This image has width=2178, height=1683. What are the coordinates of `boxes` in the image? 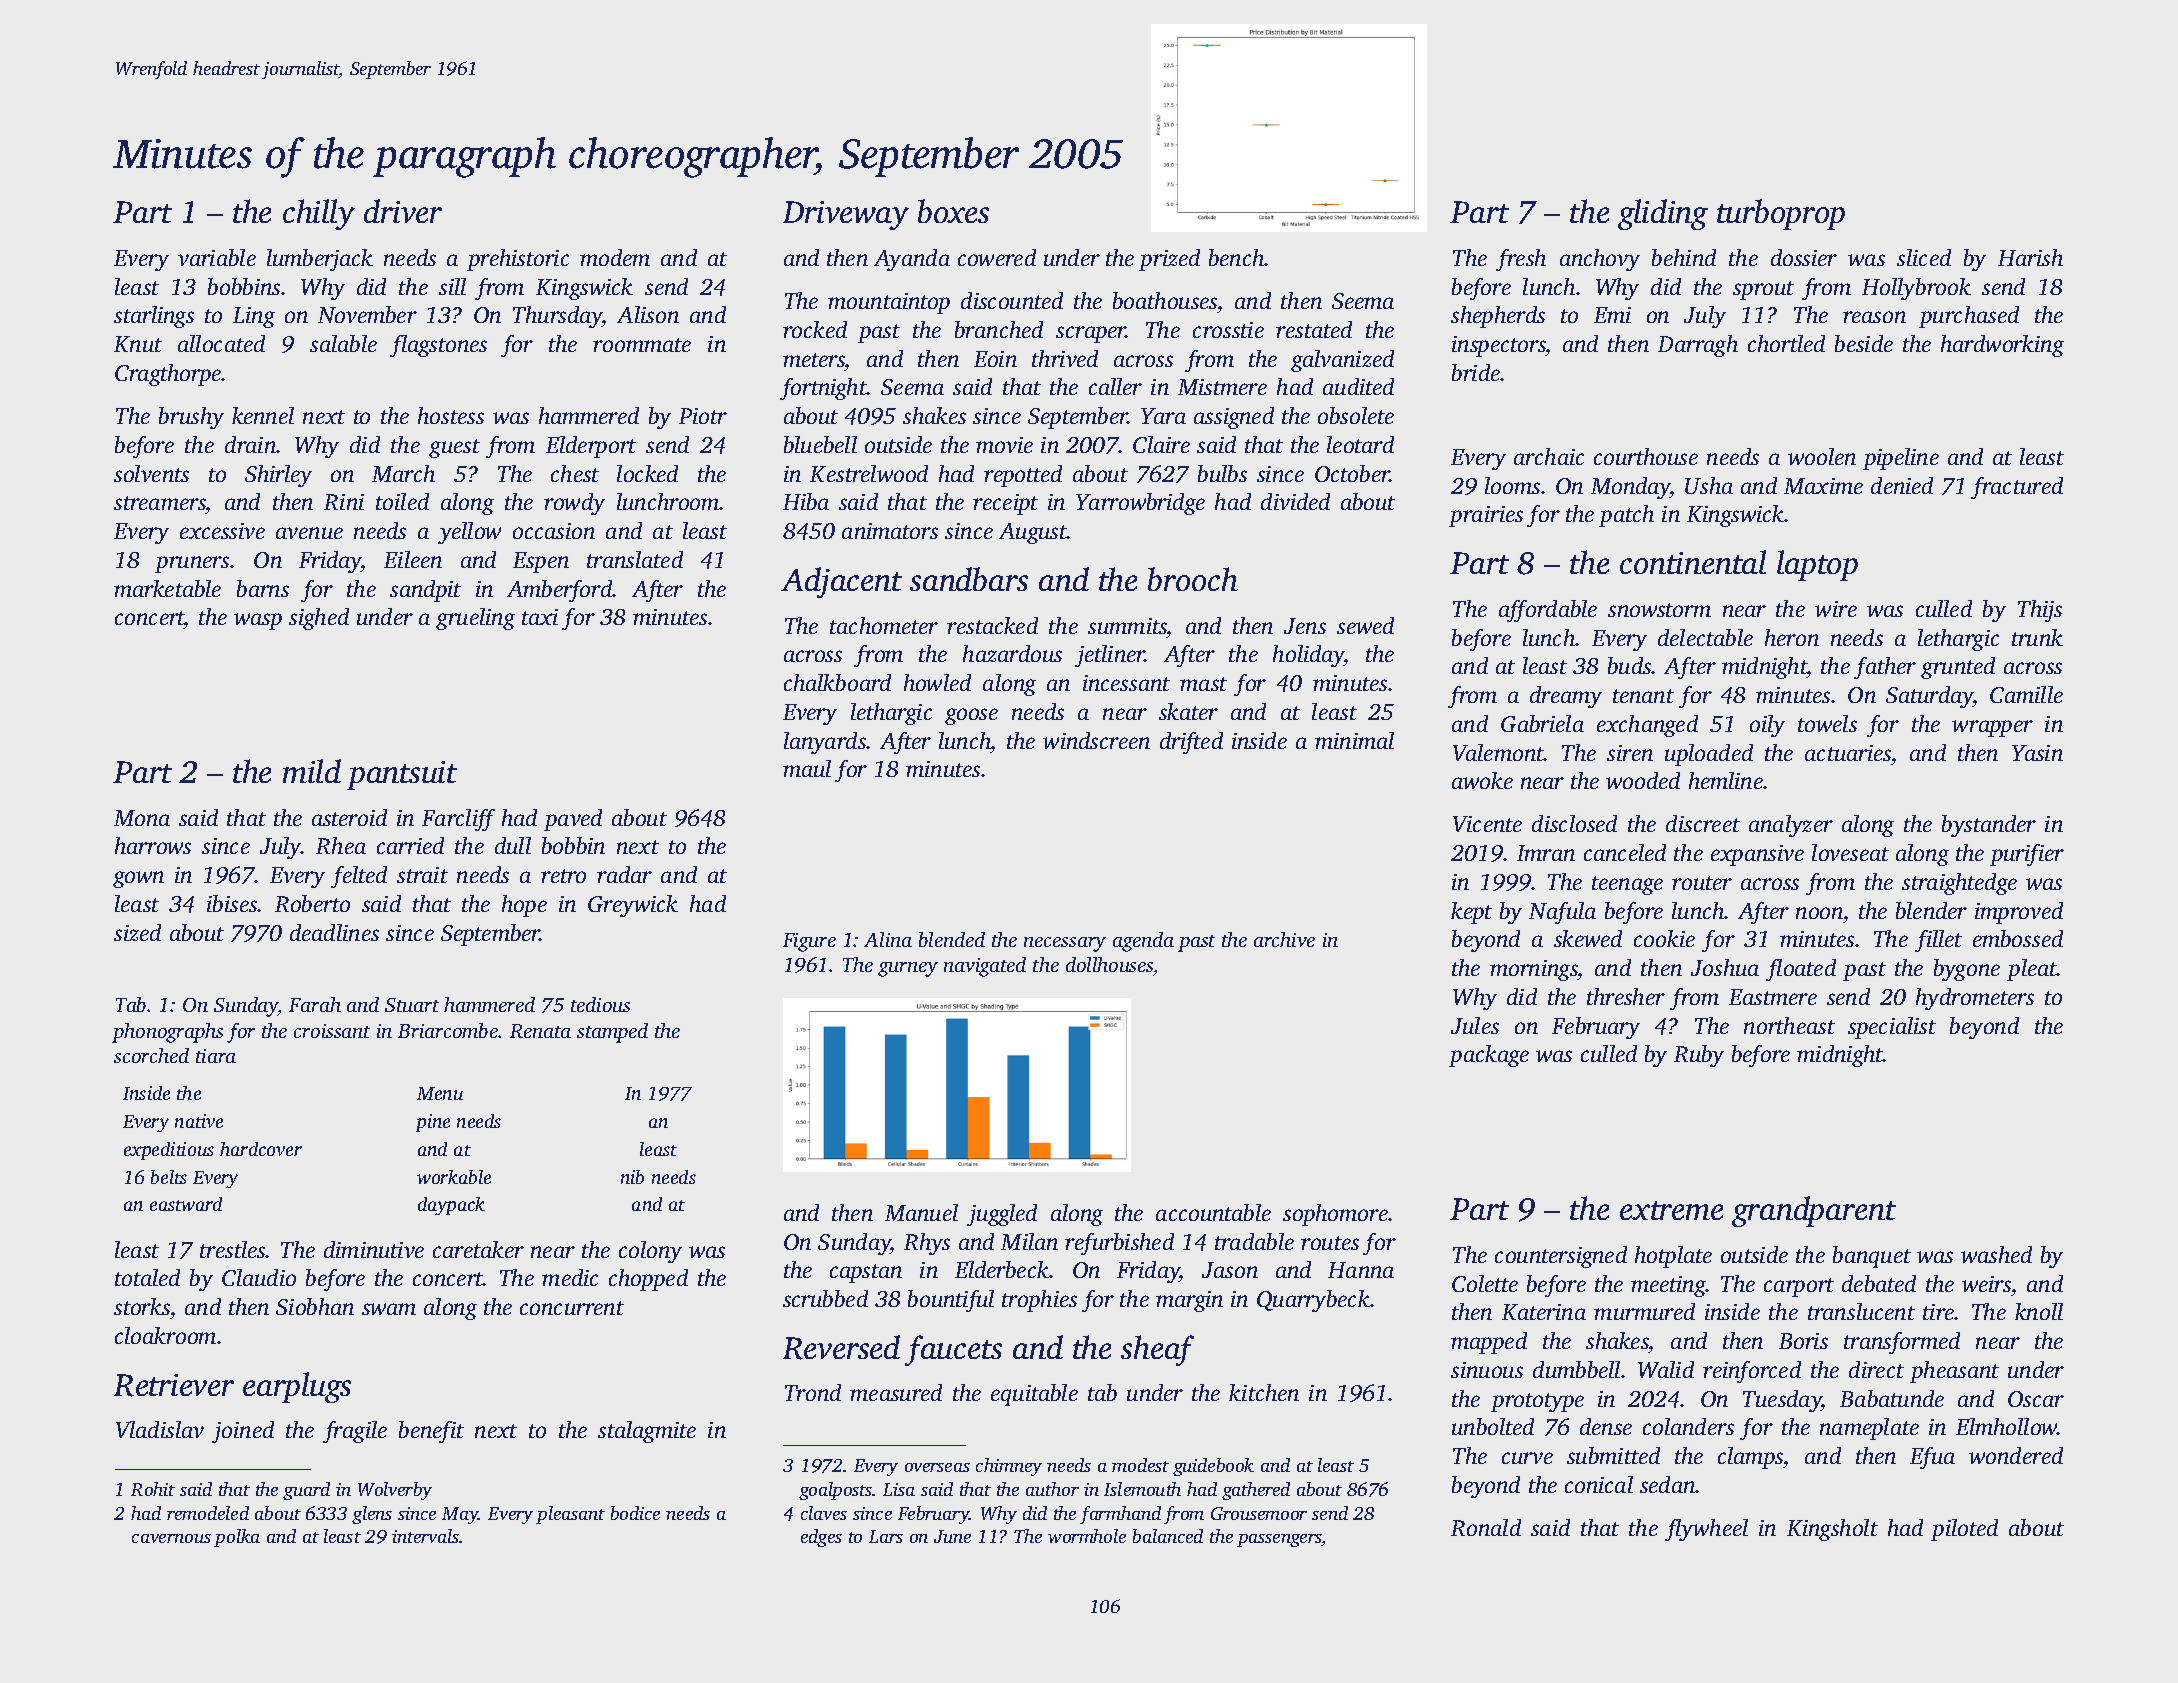 It's located at (953, 211).
